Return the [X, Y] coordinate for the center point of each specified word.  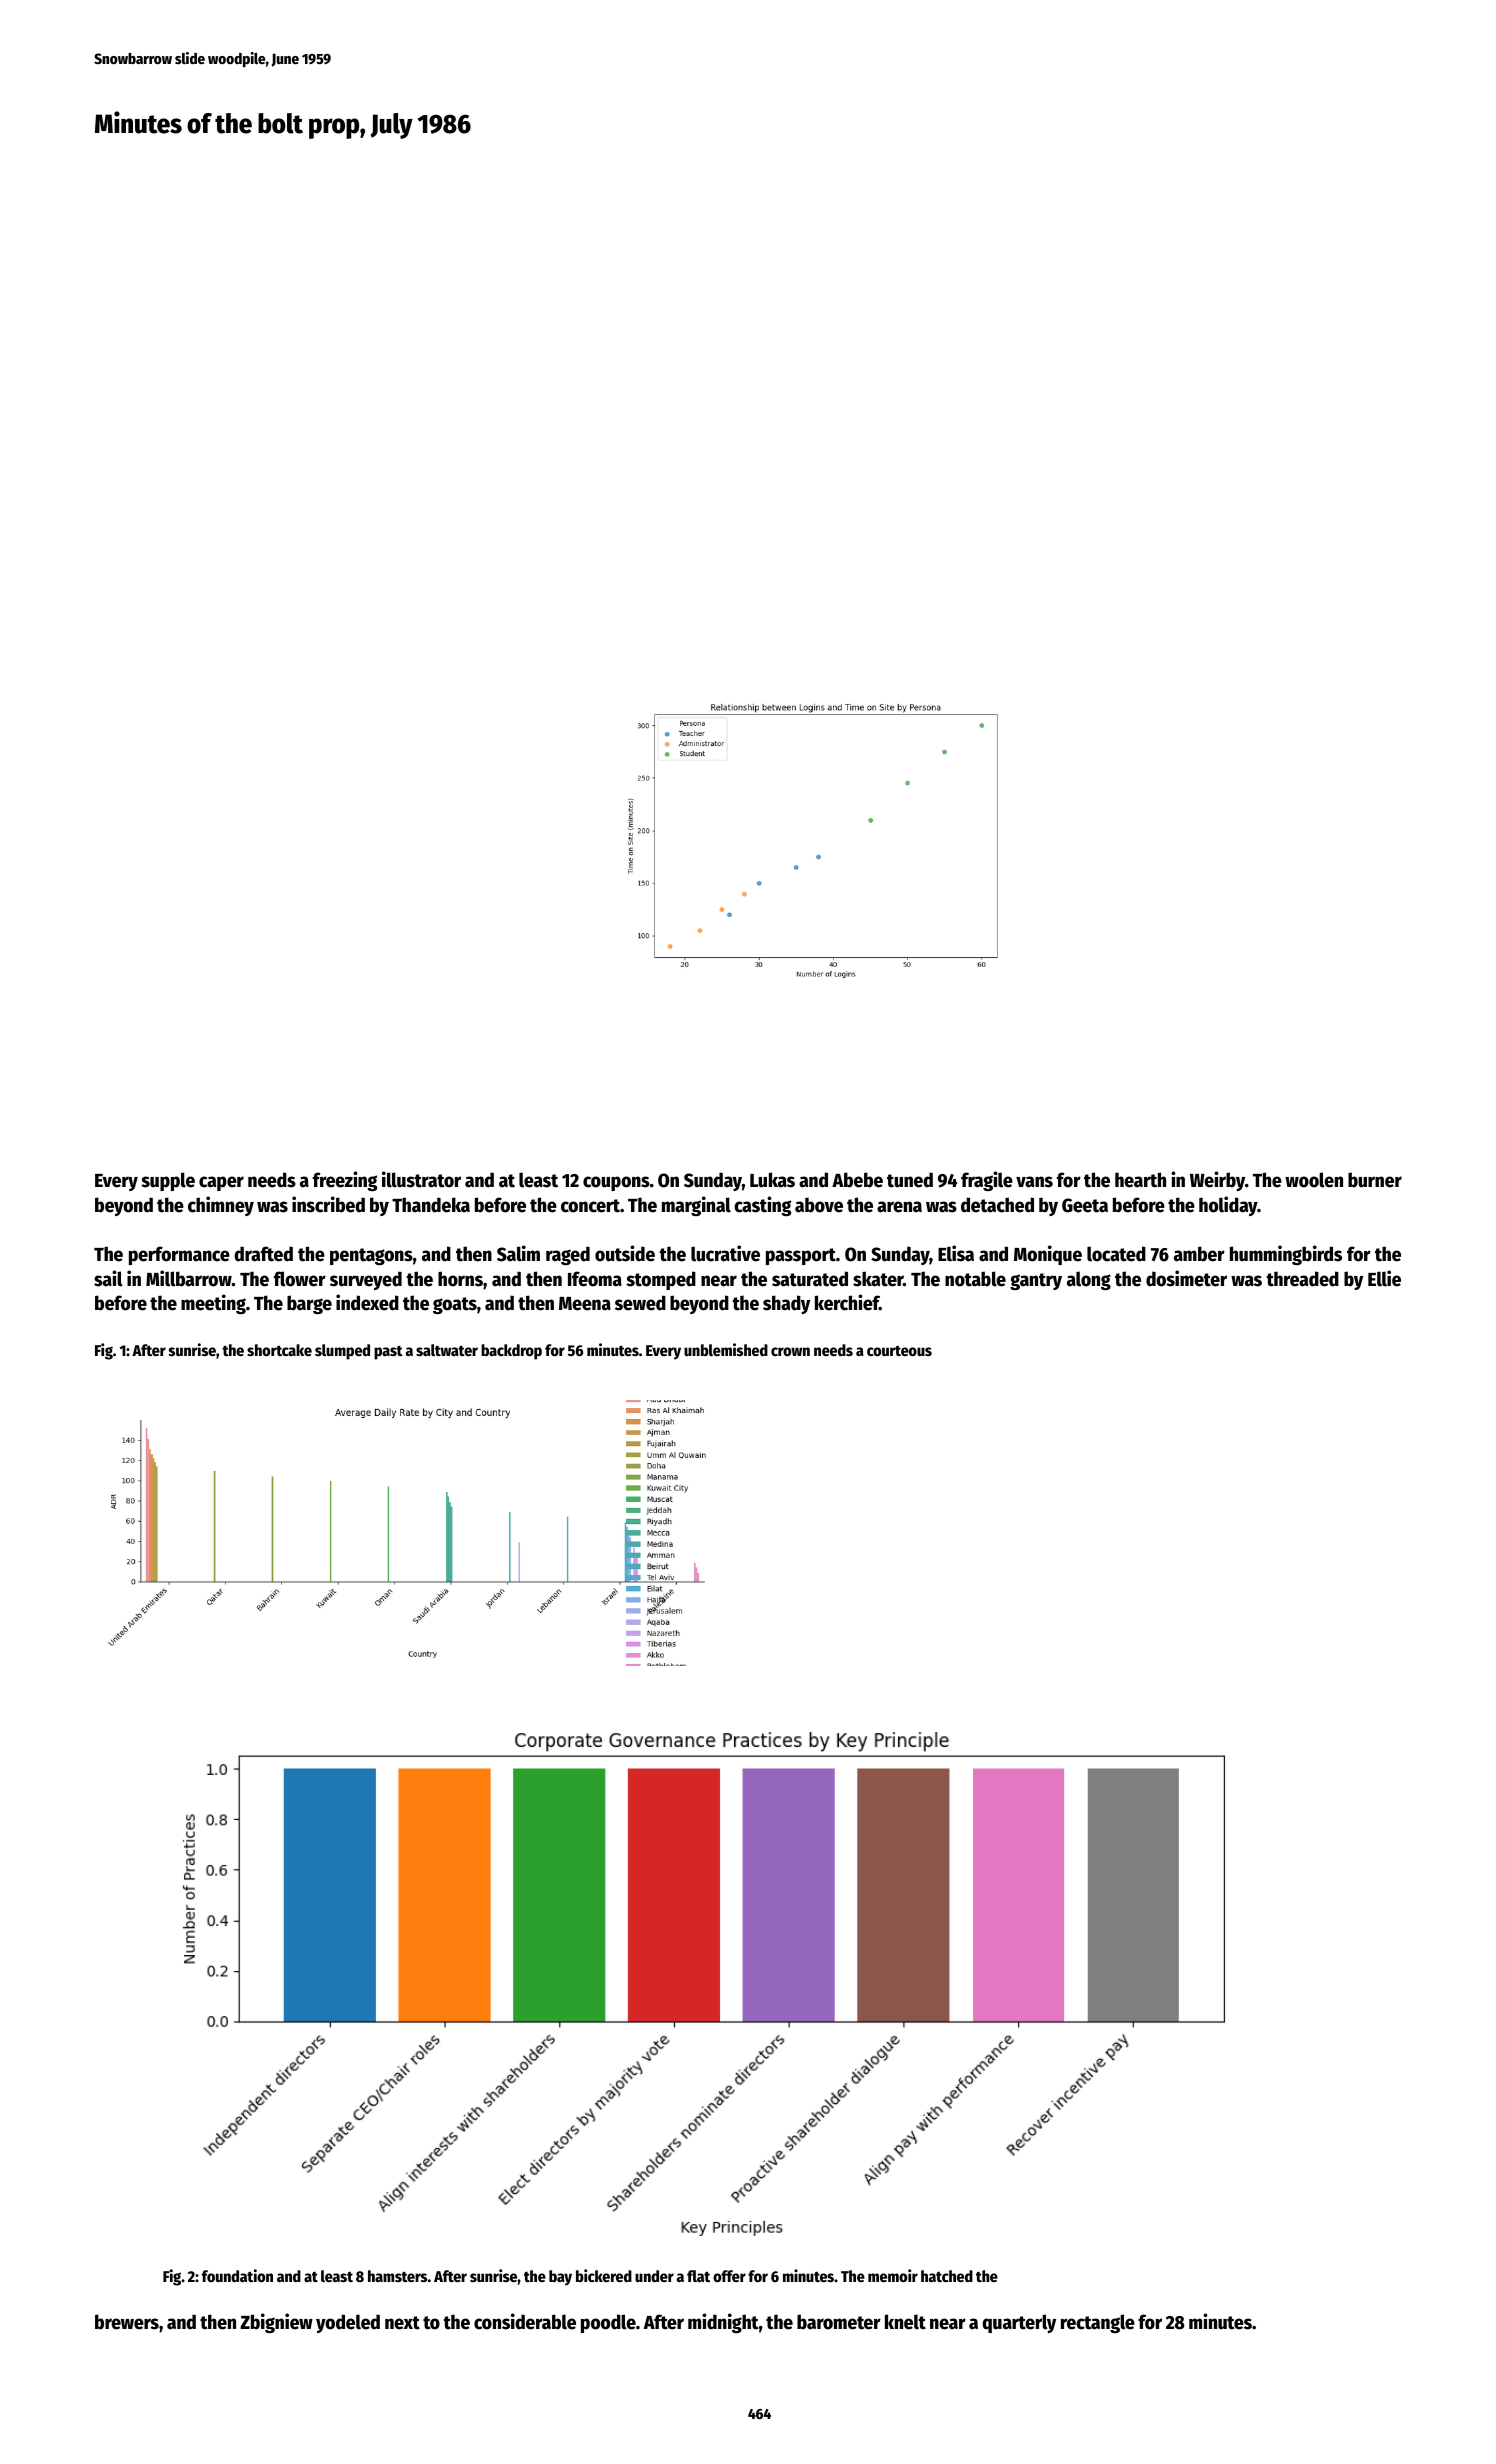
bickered [604, 2275]
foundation [237, 2275]
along [1089, 1280]
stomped [661, 1280]
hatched [947, 2276]
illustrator [421, 1179]
